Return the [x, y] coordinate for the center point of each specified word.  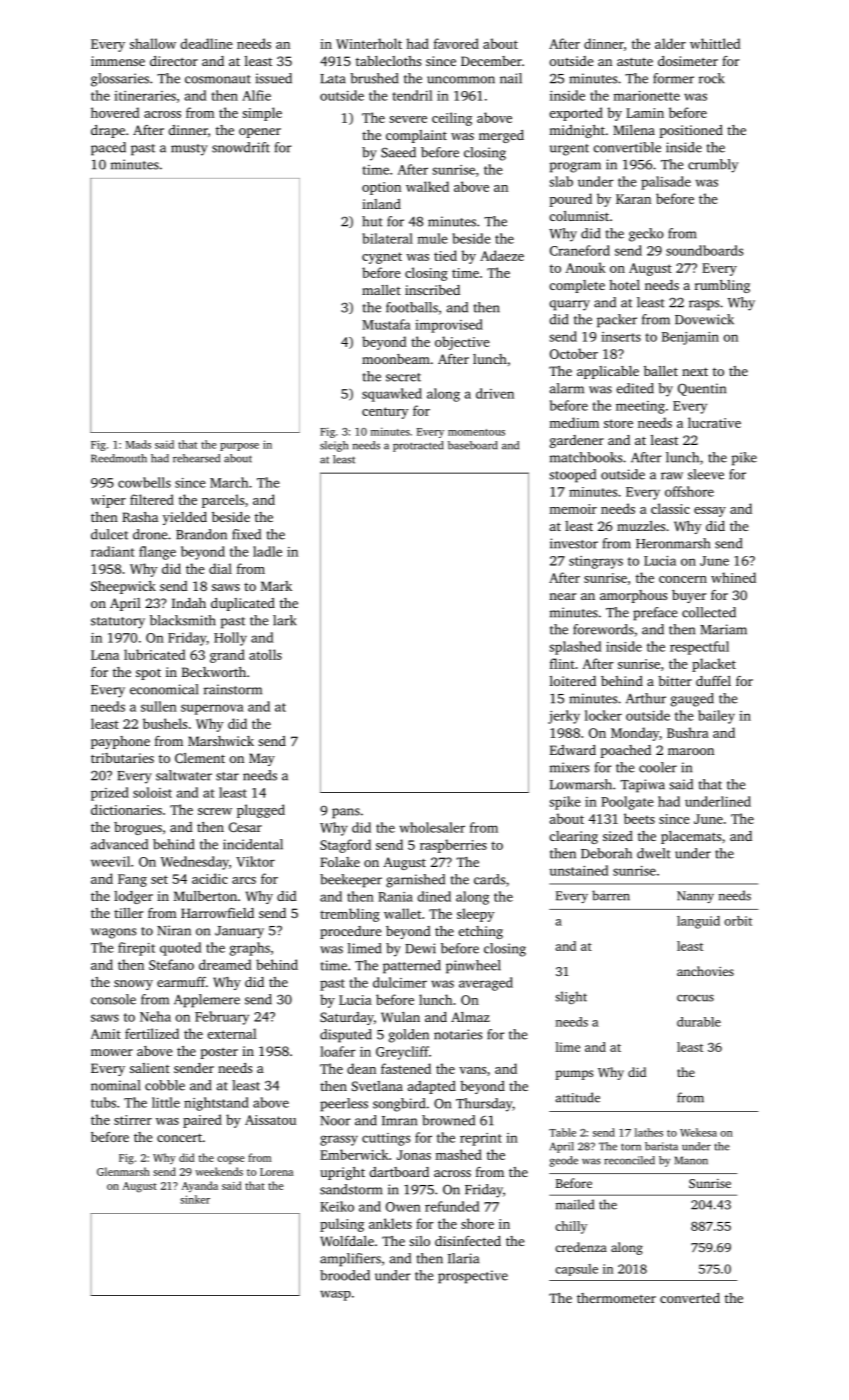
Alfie [256, 95]
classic [670, 508]
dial [220, 568]
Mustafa [386, 324]
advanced [119, 844]
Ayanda [200, 1187]
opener [260, 133]
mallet [381, 290]
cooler [658, 767]
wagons [113, 933]
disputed [346, 1036]
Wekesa [698, 1132]
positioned [691, 131]
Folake [340, 862]
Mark [276, 586]
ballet [661, 371]
